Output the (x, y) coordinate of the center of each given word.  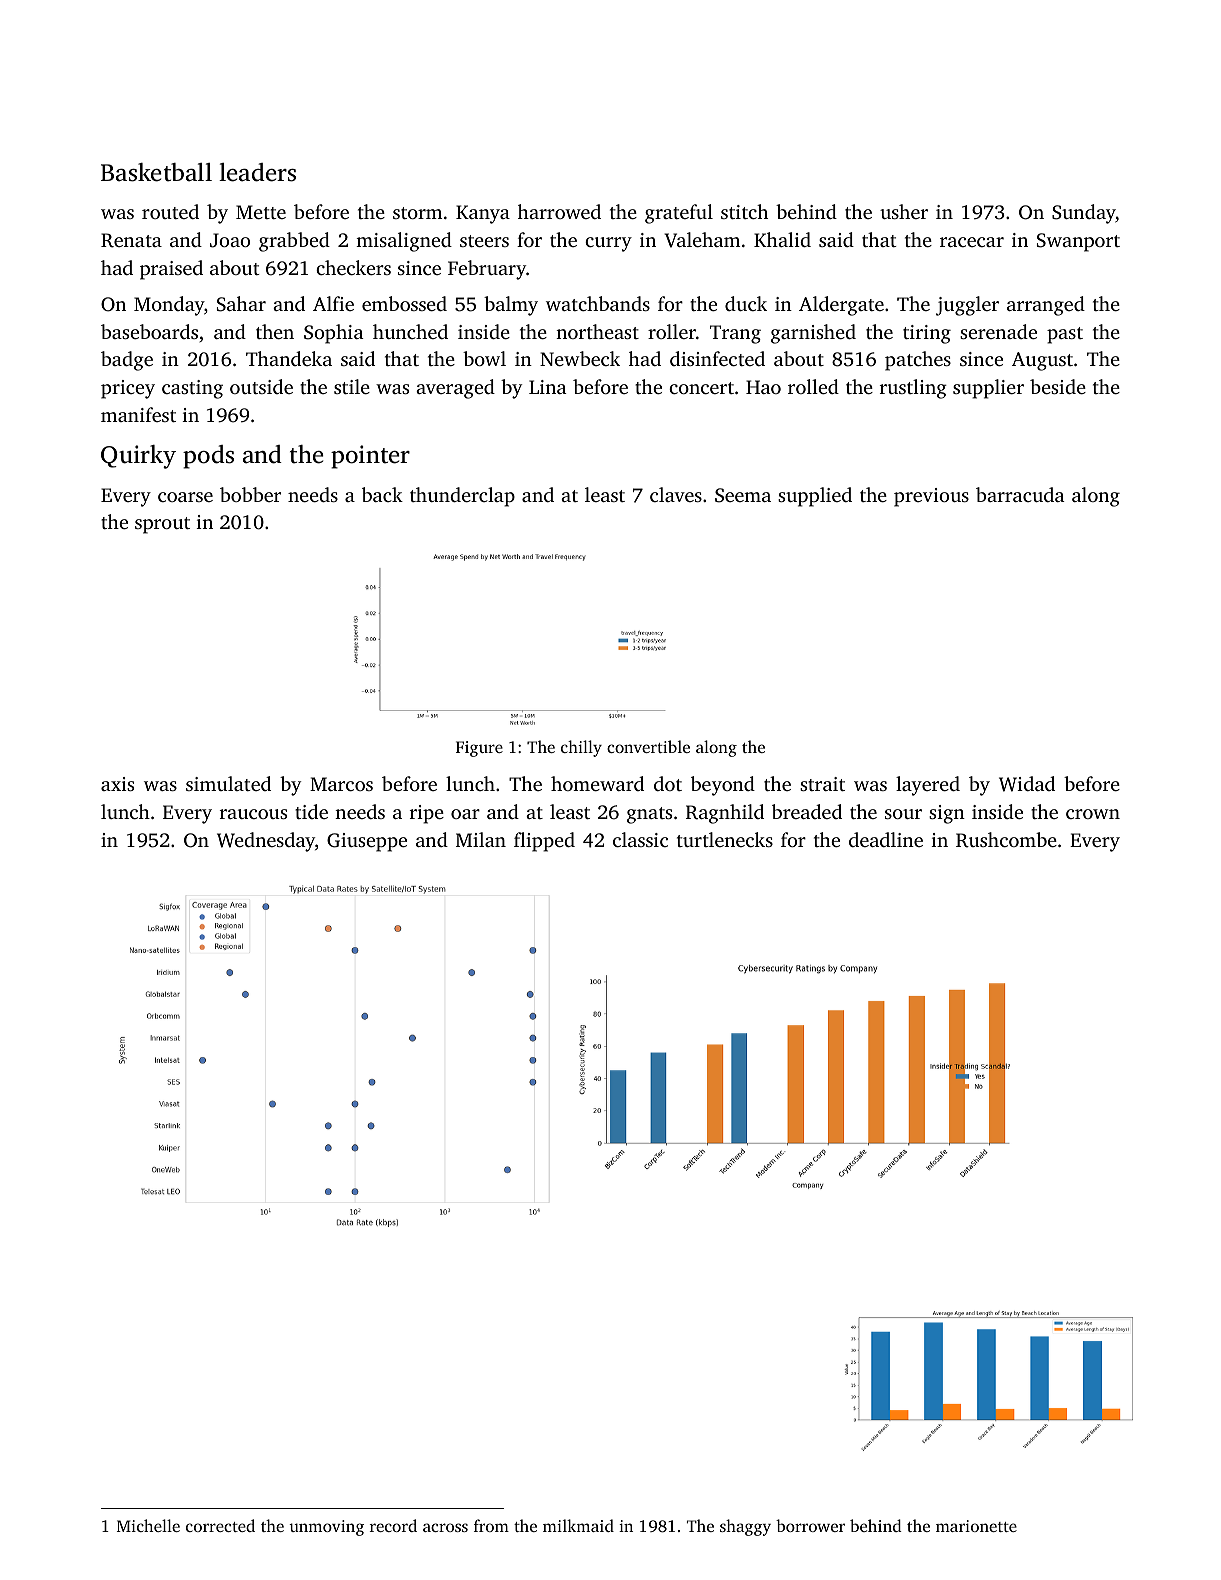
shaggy (745, 1527)
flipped (544, 842)
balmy (511, 306)
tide (311, 811)
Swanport (1078, 242)
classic (640, 839)
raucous (253, 814)
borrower (810, 1525)
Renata (131, 240)
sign (947, 814)
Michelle (148, 1525)
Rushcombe (1006, 840)
